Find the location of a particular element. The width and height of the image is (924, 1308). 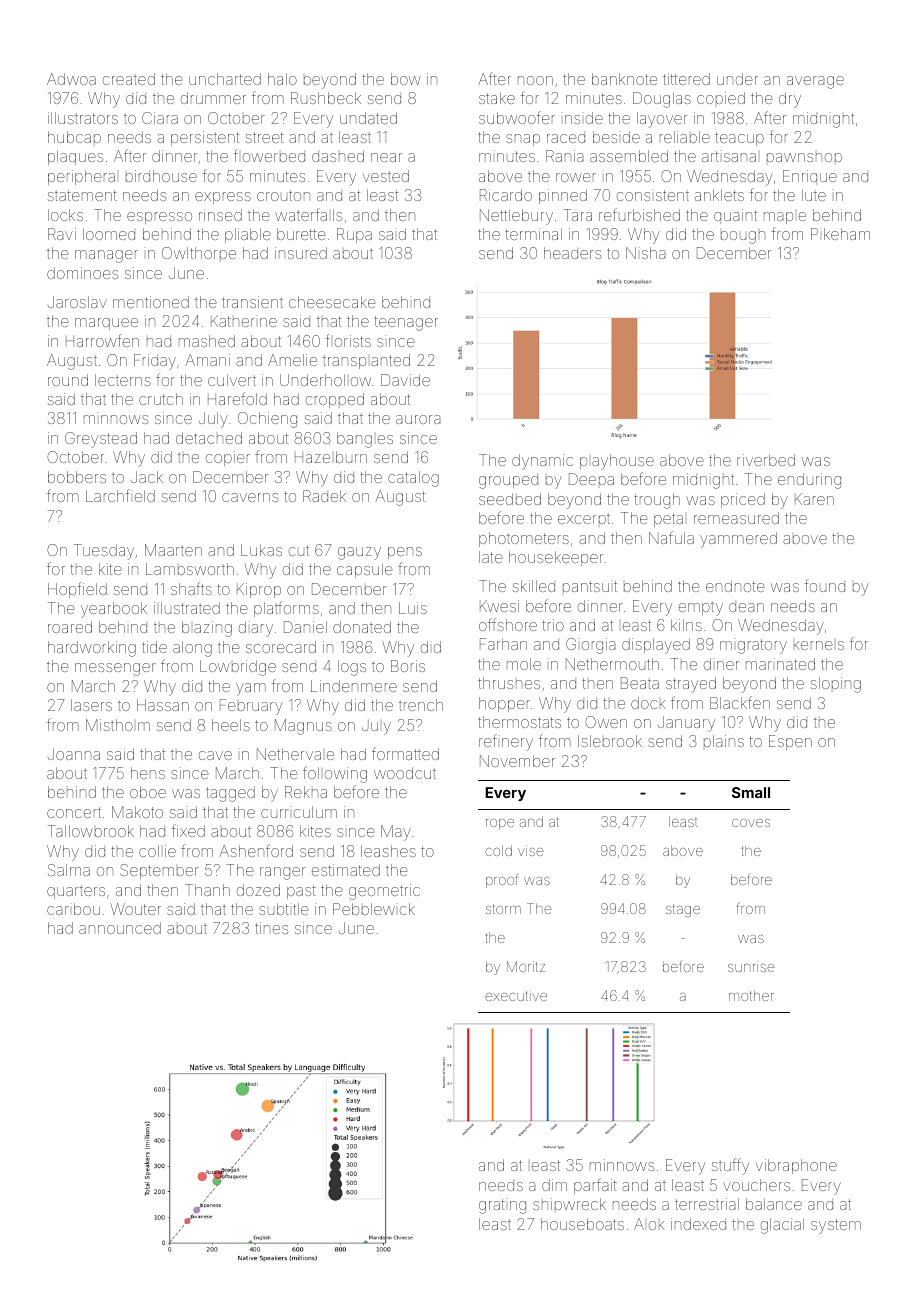

caribou is located at coordinates (73, 909).
